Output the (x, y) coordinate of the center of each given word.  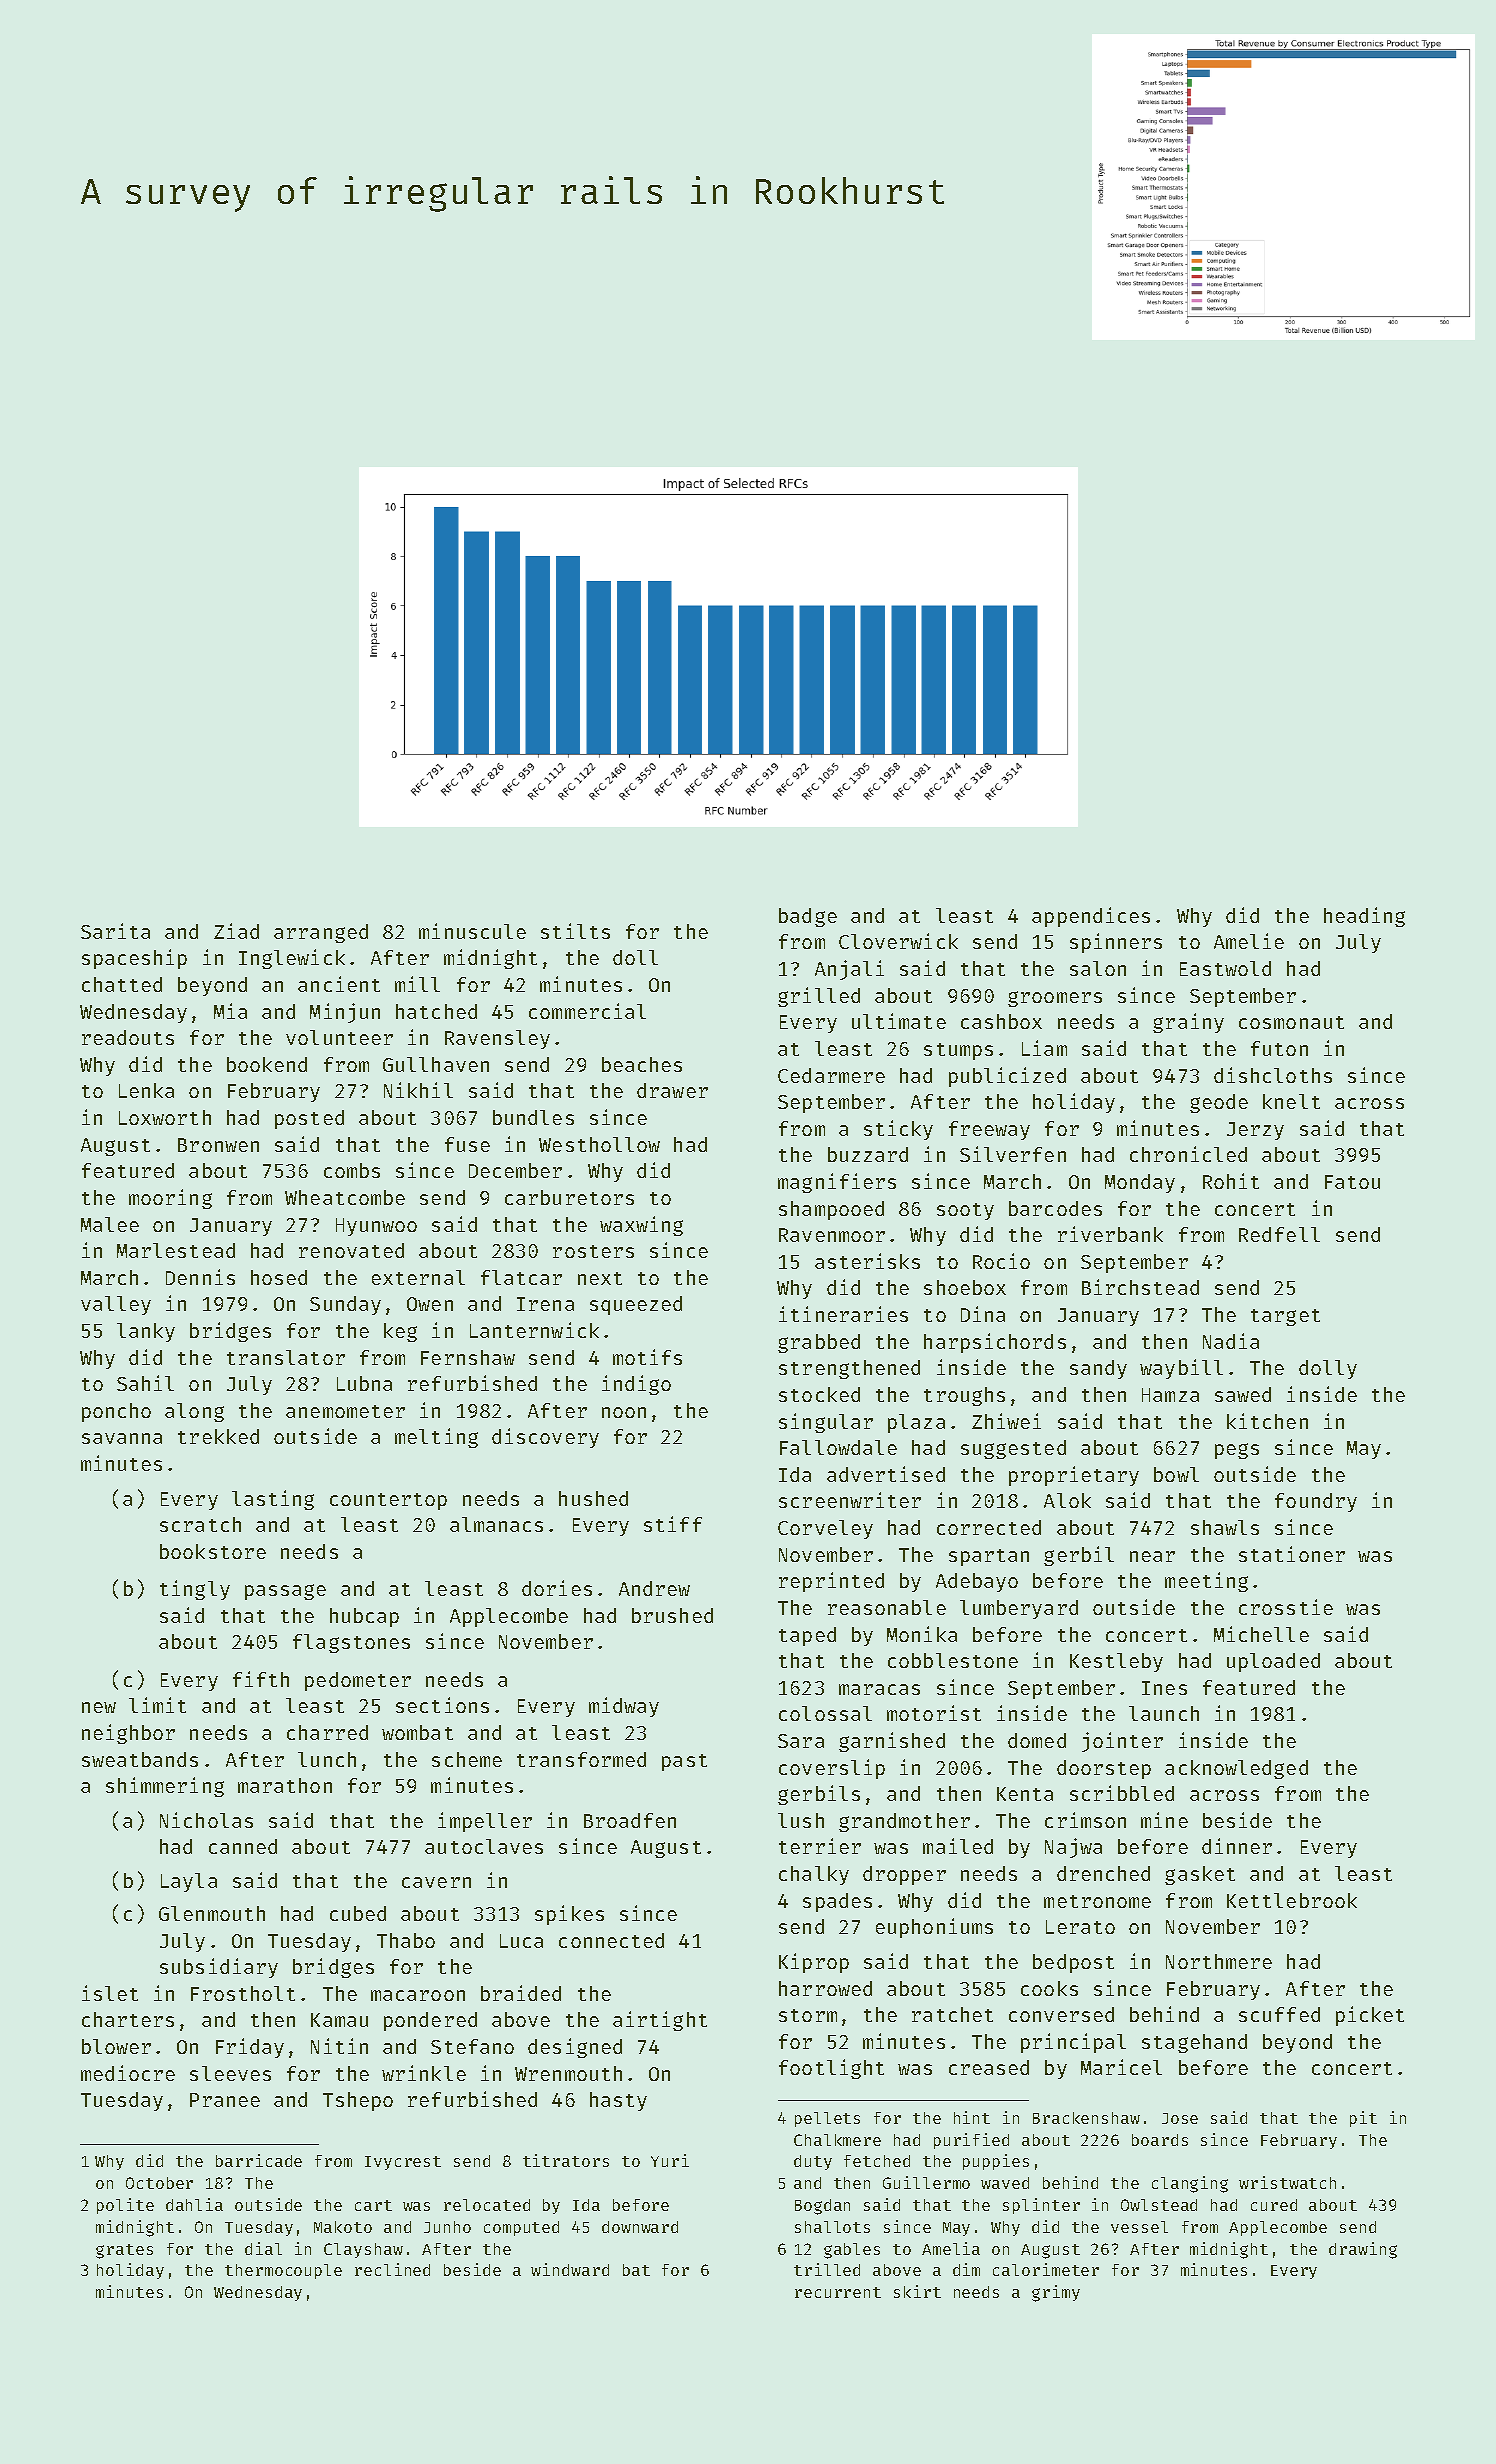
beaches (642, 1064)
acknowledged (1236, 1769)
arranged (321, 933)
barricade (259, 2160)
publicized (1007, 1077)
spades (837, 1902)
